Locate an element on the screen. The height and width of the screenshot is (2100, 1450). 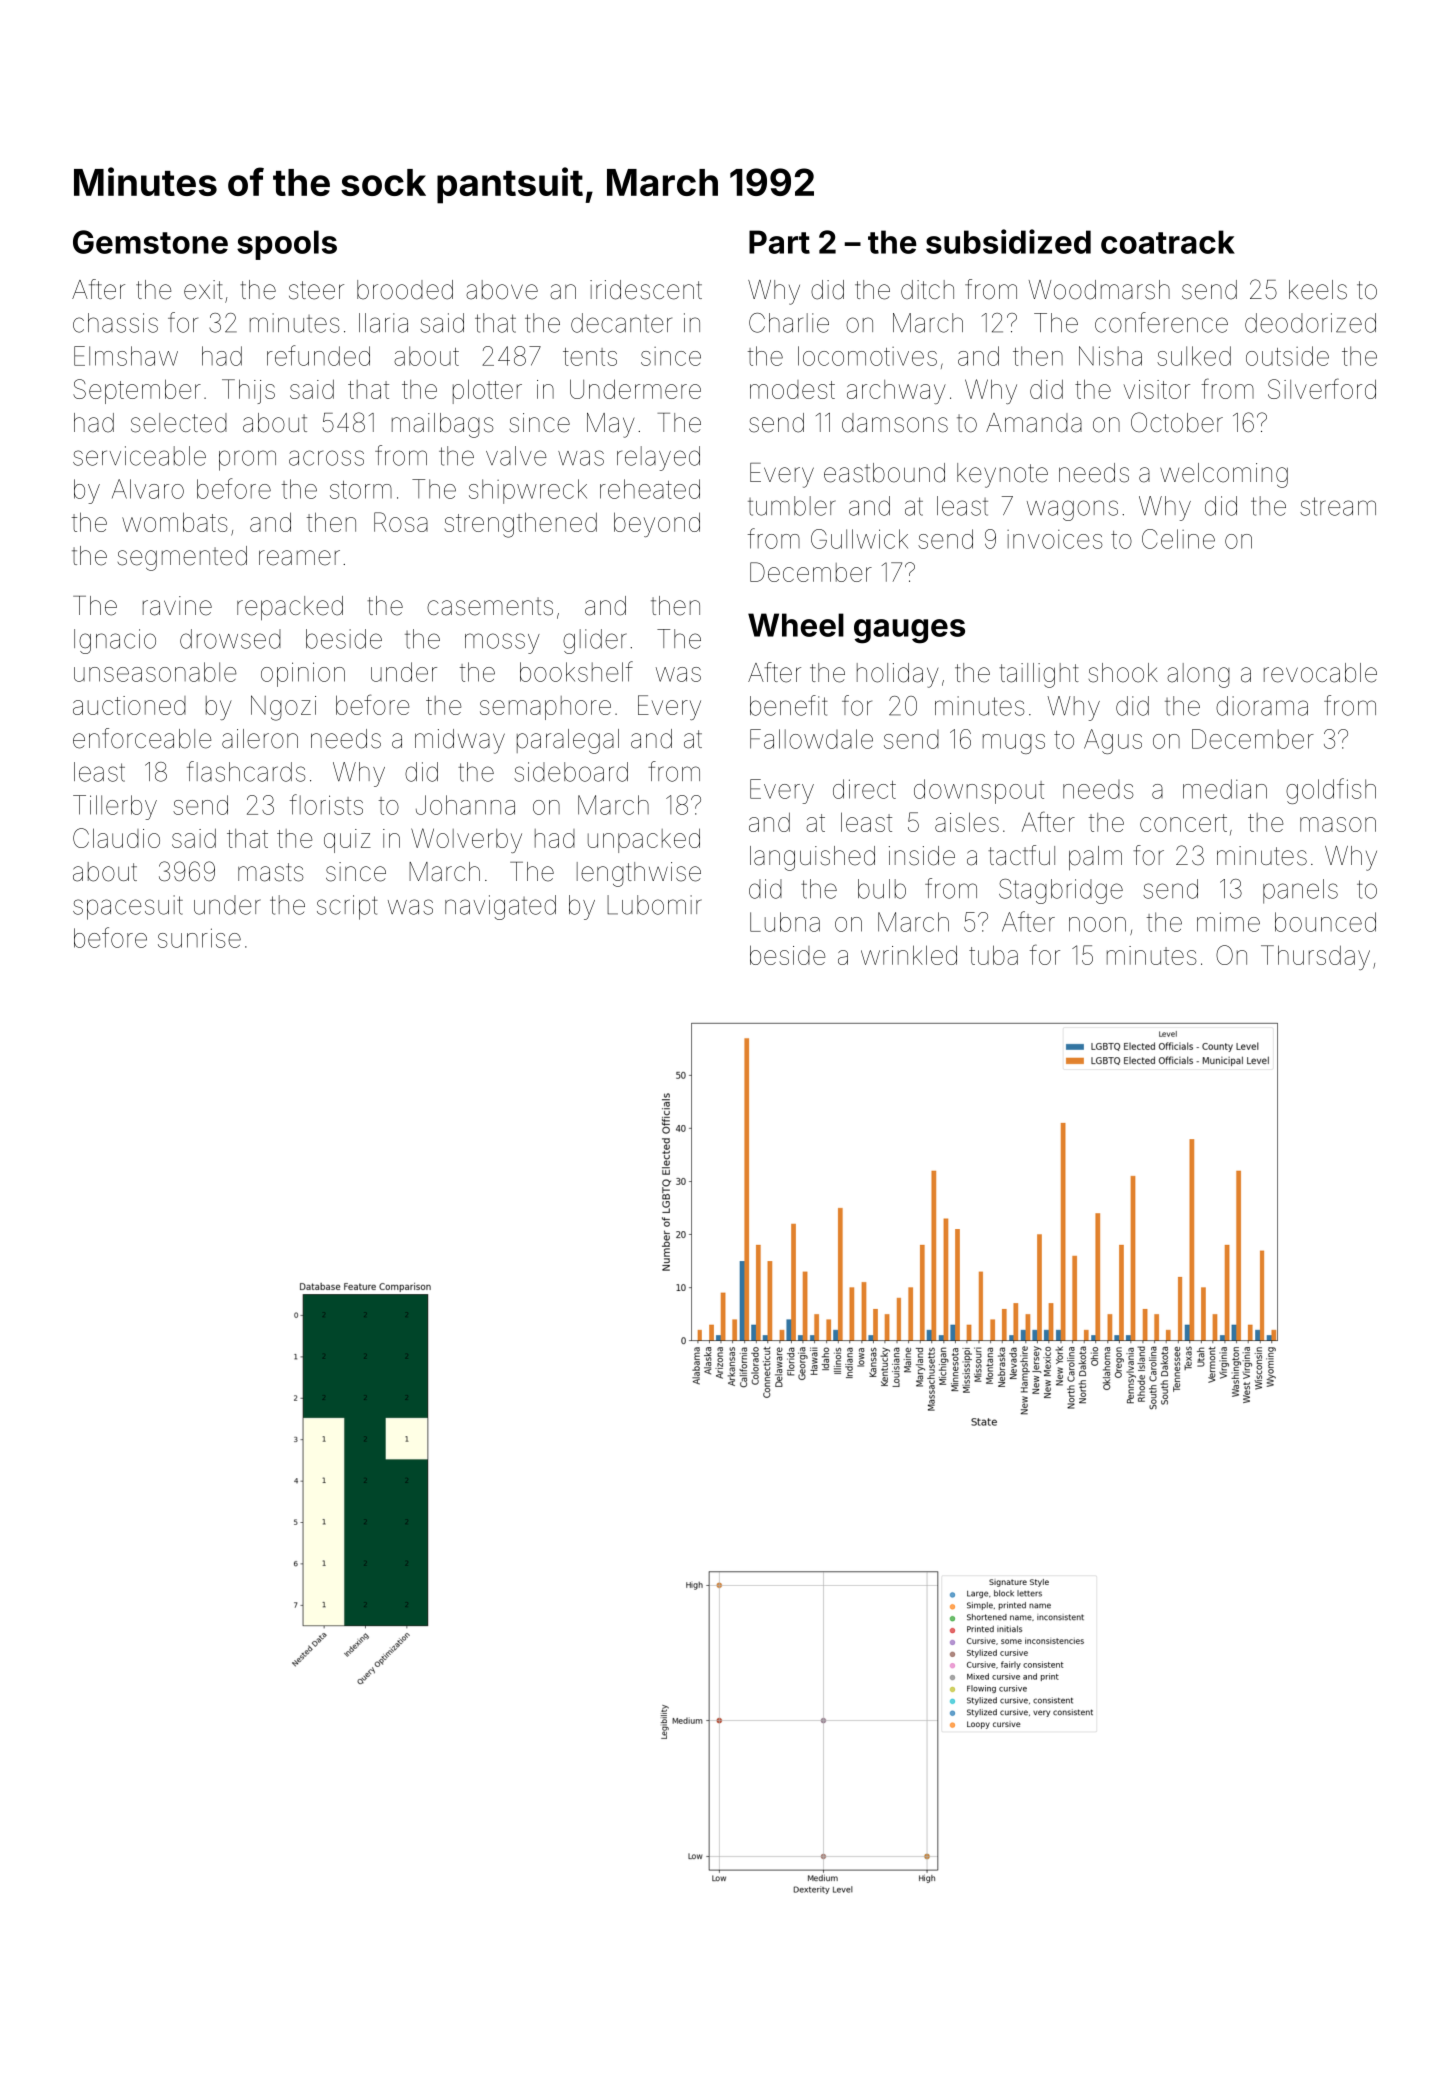
coatrack is located at coordinates (1168, 242).
